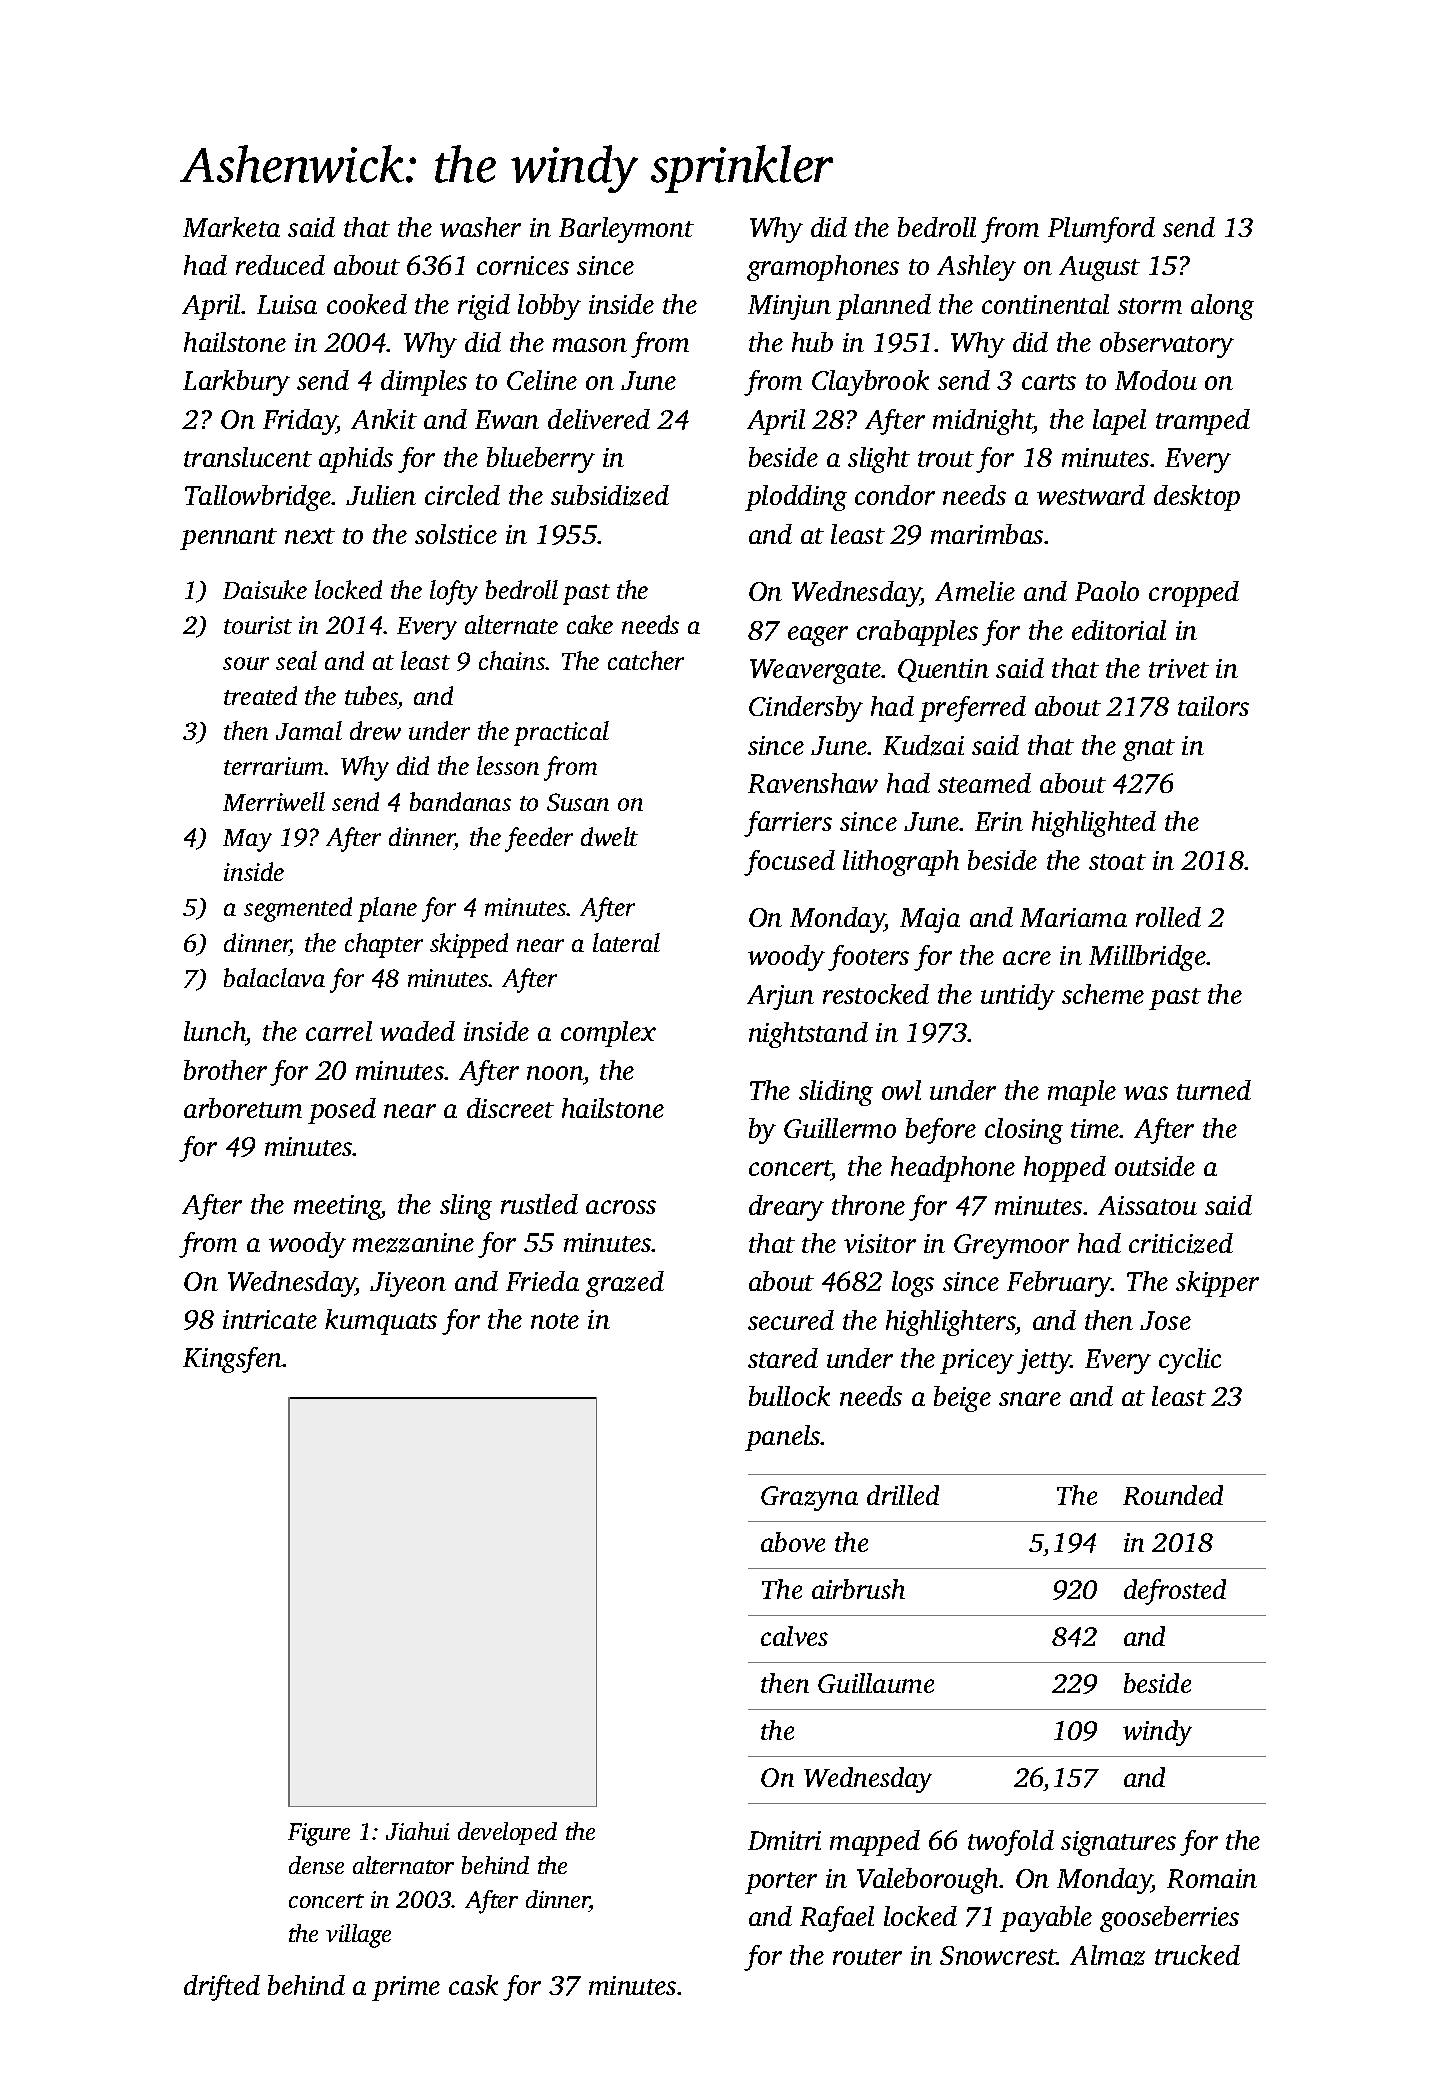 This page has width=1450, height=2100. I want to click on Dmitri, so click(784, 1840).
